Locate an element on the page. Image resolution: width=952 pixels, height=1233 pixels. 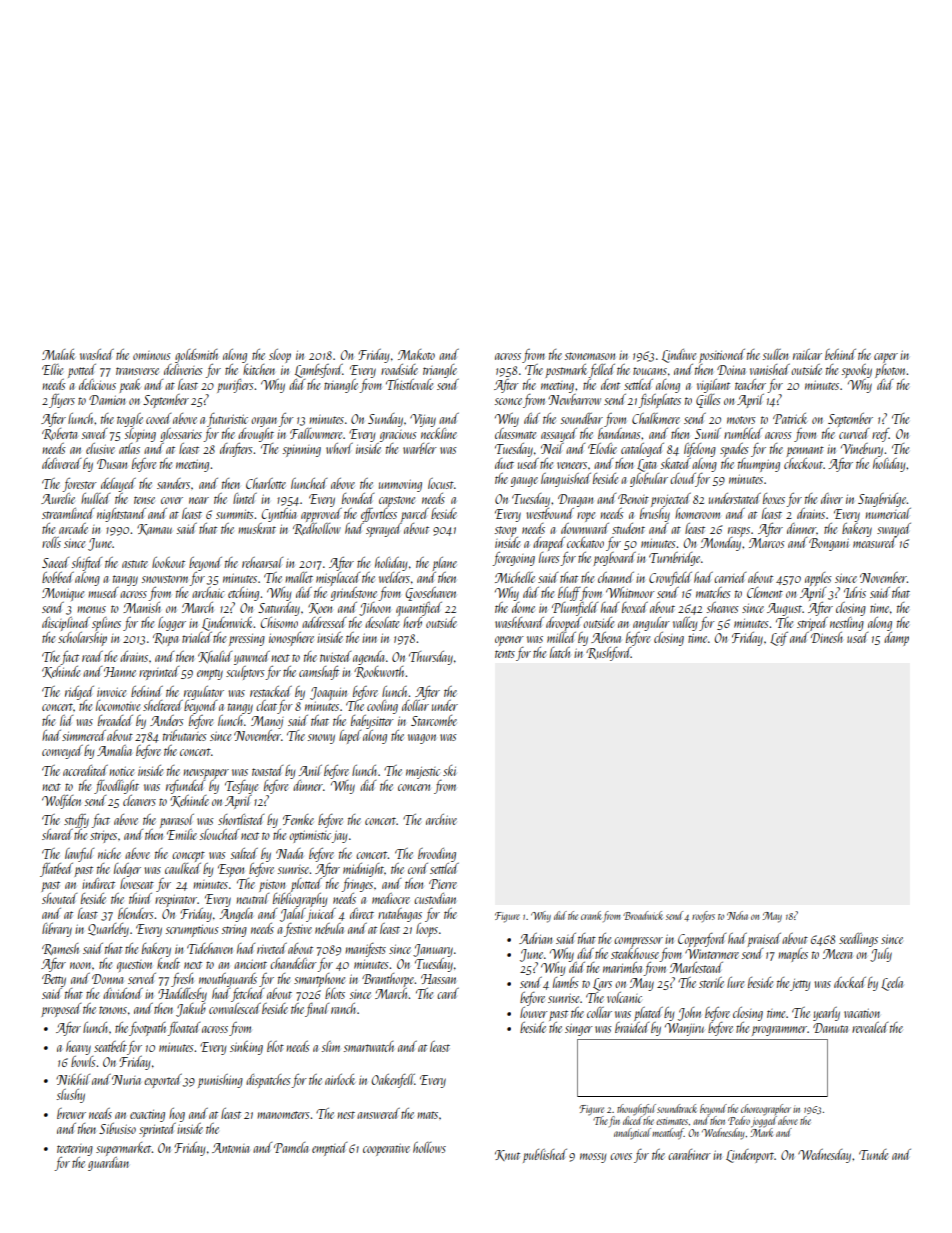
rehearsal is located at coordinates (262, 562).
